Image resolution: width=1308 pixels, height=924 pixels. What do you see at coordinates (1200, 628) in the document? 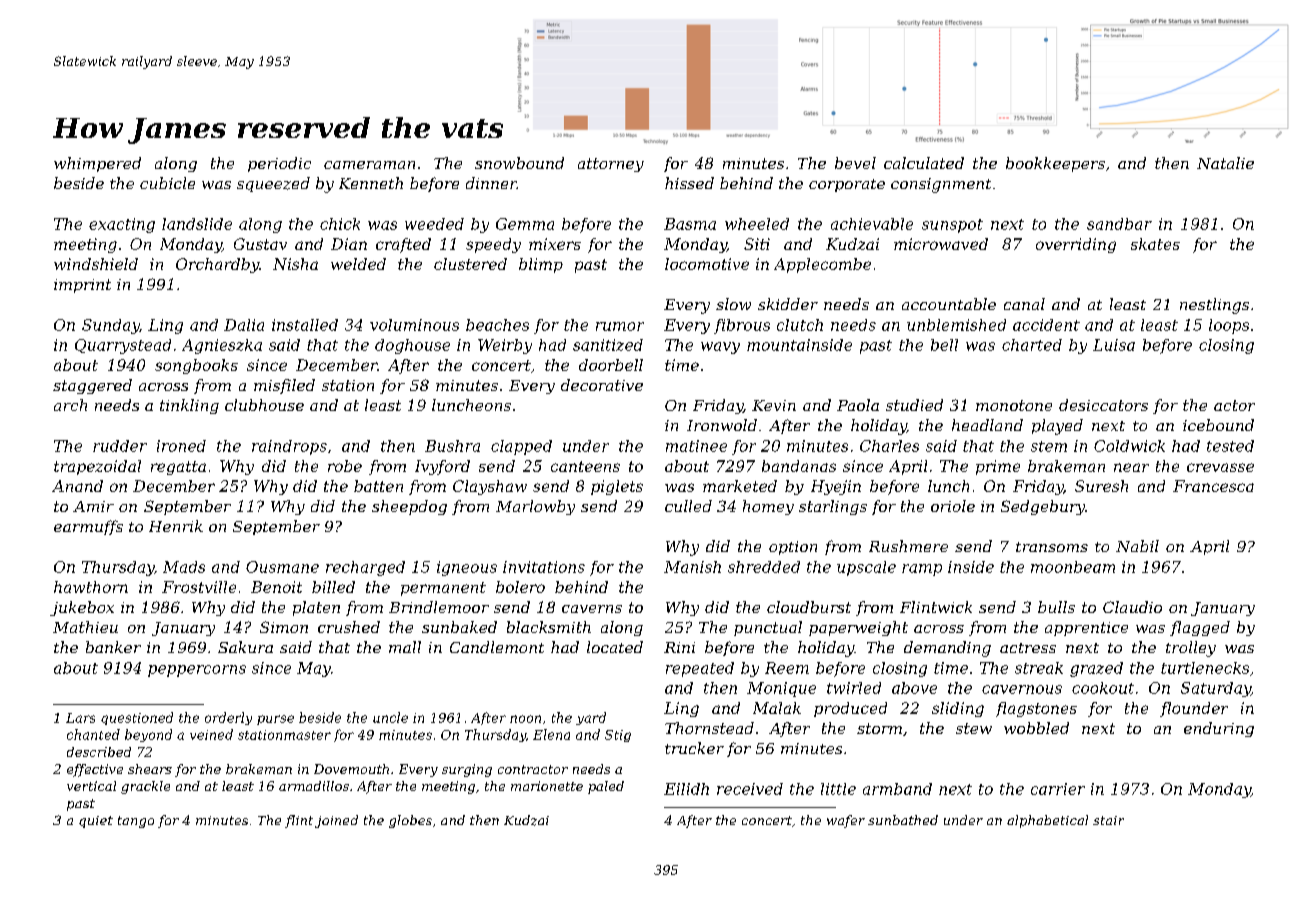
I see `flagged` at bounding box center [1200, 628].
